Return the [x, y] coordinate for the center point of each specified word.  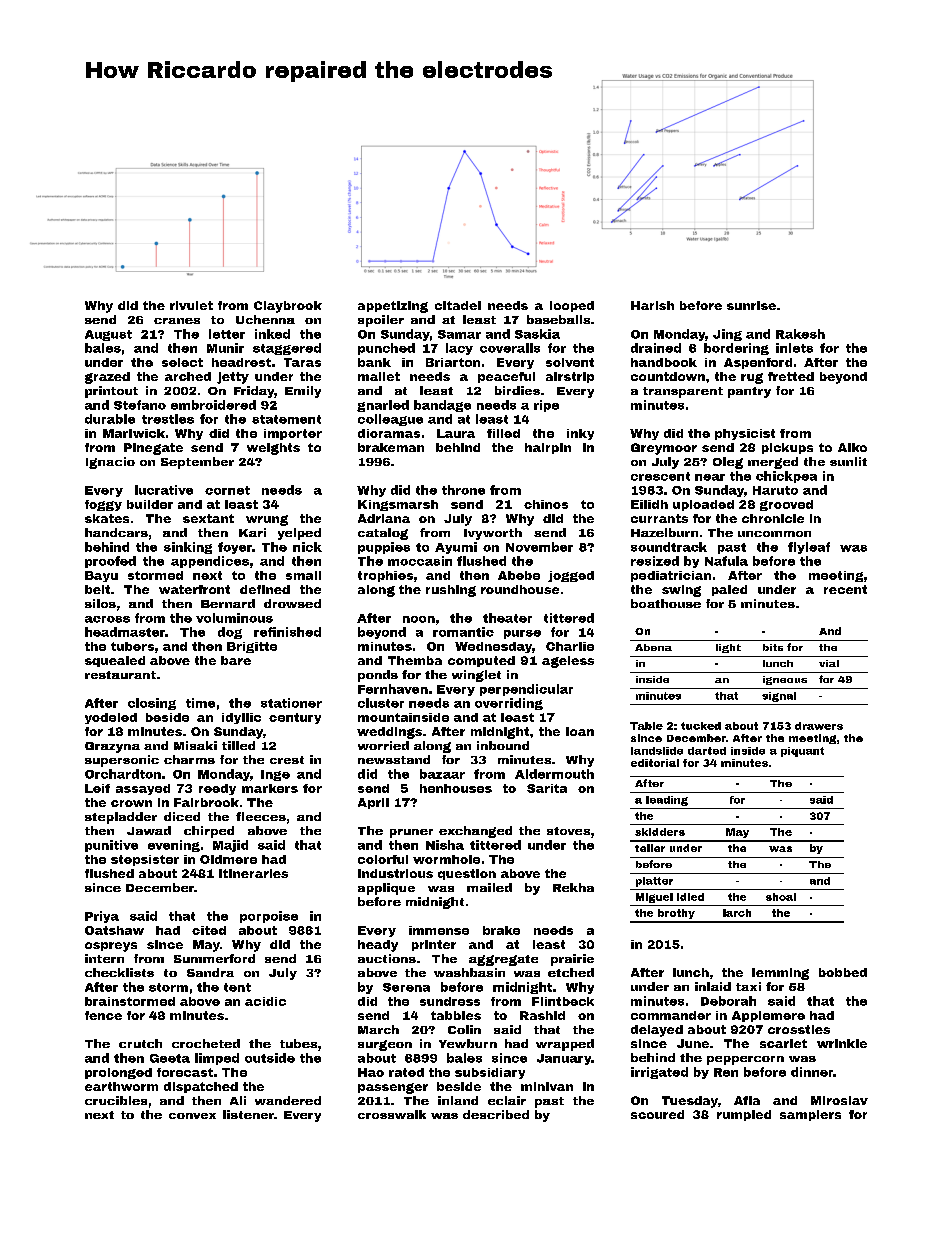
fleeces [261, 816]
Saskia [537, 334]
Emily [303, 392]
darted [707, 751]
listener [248, 1114]
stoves [568, 831]
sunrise [751, 305]
